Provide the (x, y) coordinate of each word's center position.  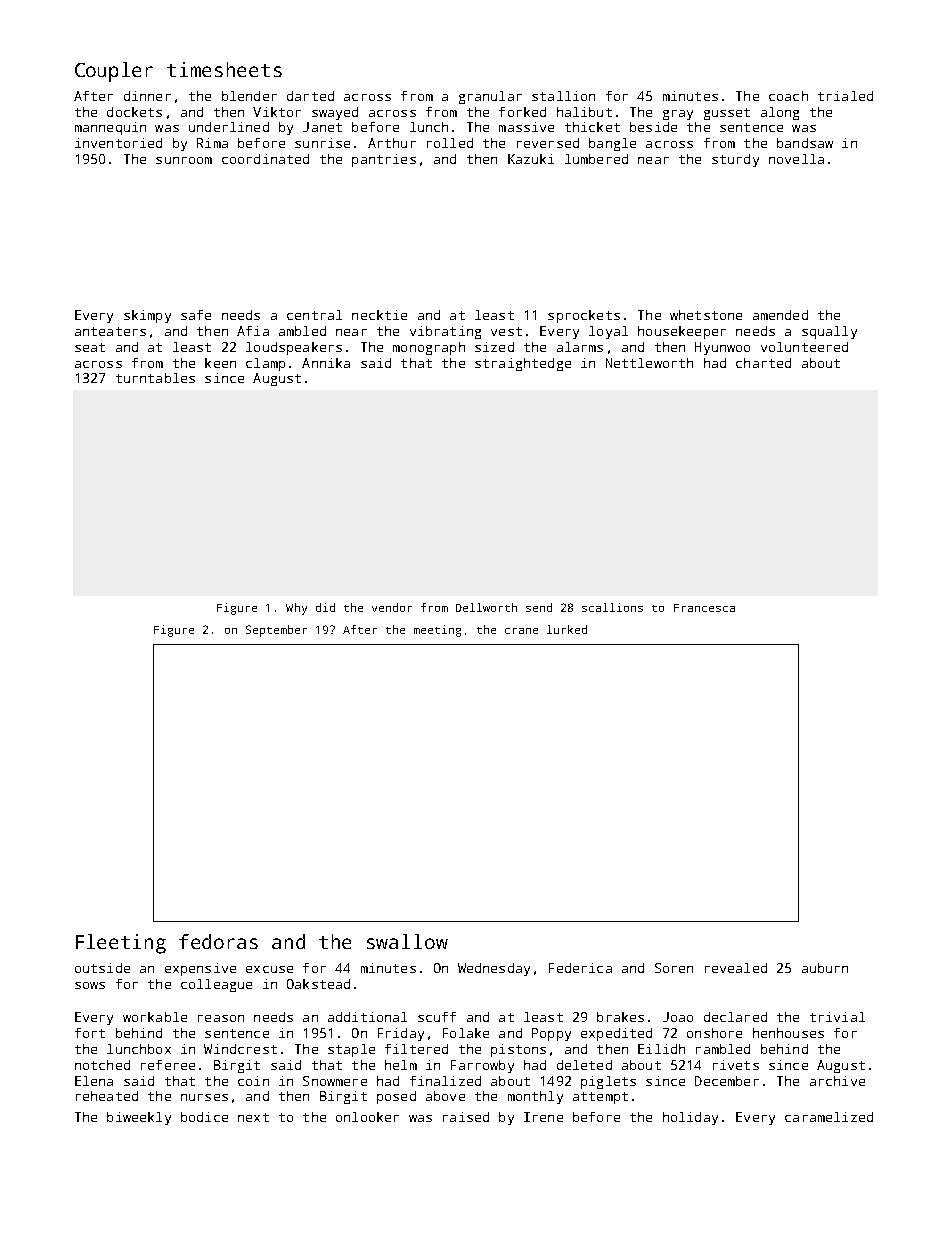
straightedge (523, 364)
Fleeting (121, 944)
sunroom (184, 160)
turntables (155, 378)
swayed (335, 113)
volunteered (804, 347)
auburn (825, 968)
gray (678, 115)
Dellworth (486, 607)
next (253, 1117)
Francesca (704, 608)
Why (296, 609)
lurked (567, 629)
